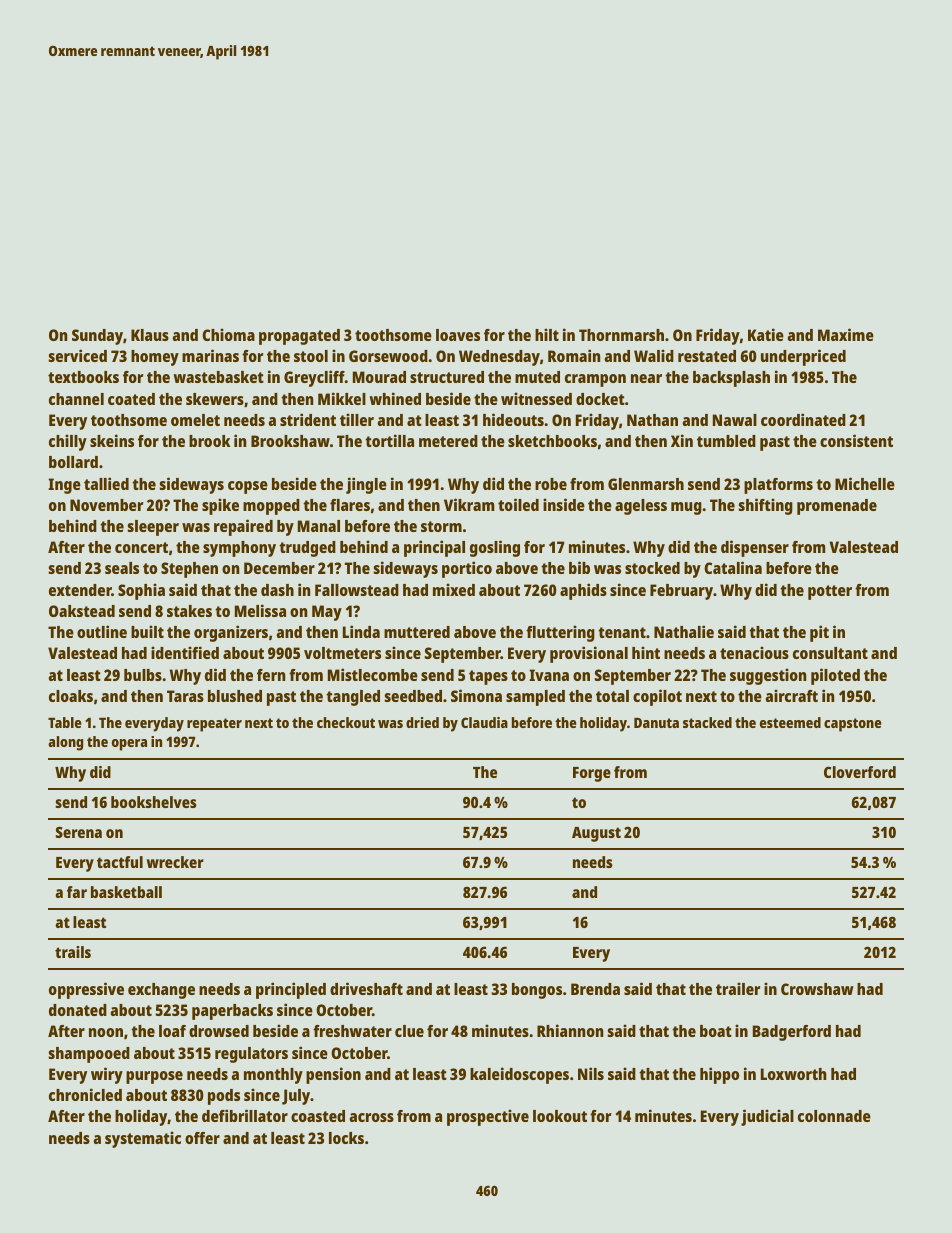 The height and width of the document is (1233, 952). What do you see at coordinates (346, 1138) in the document?
I see `locks` at bounding box center [346, 1138].
